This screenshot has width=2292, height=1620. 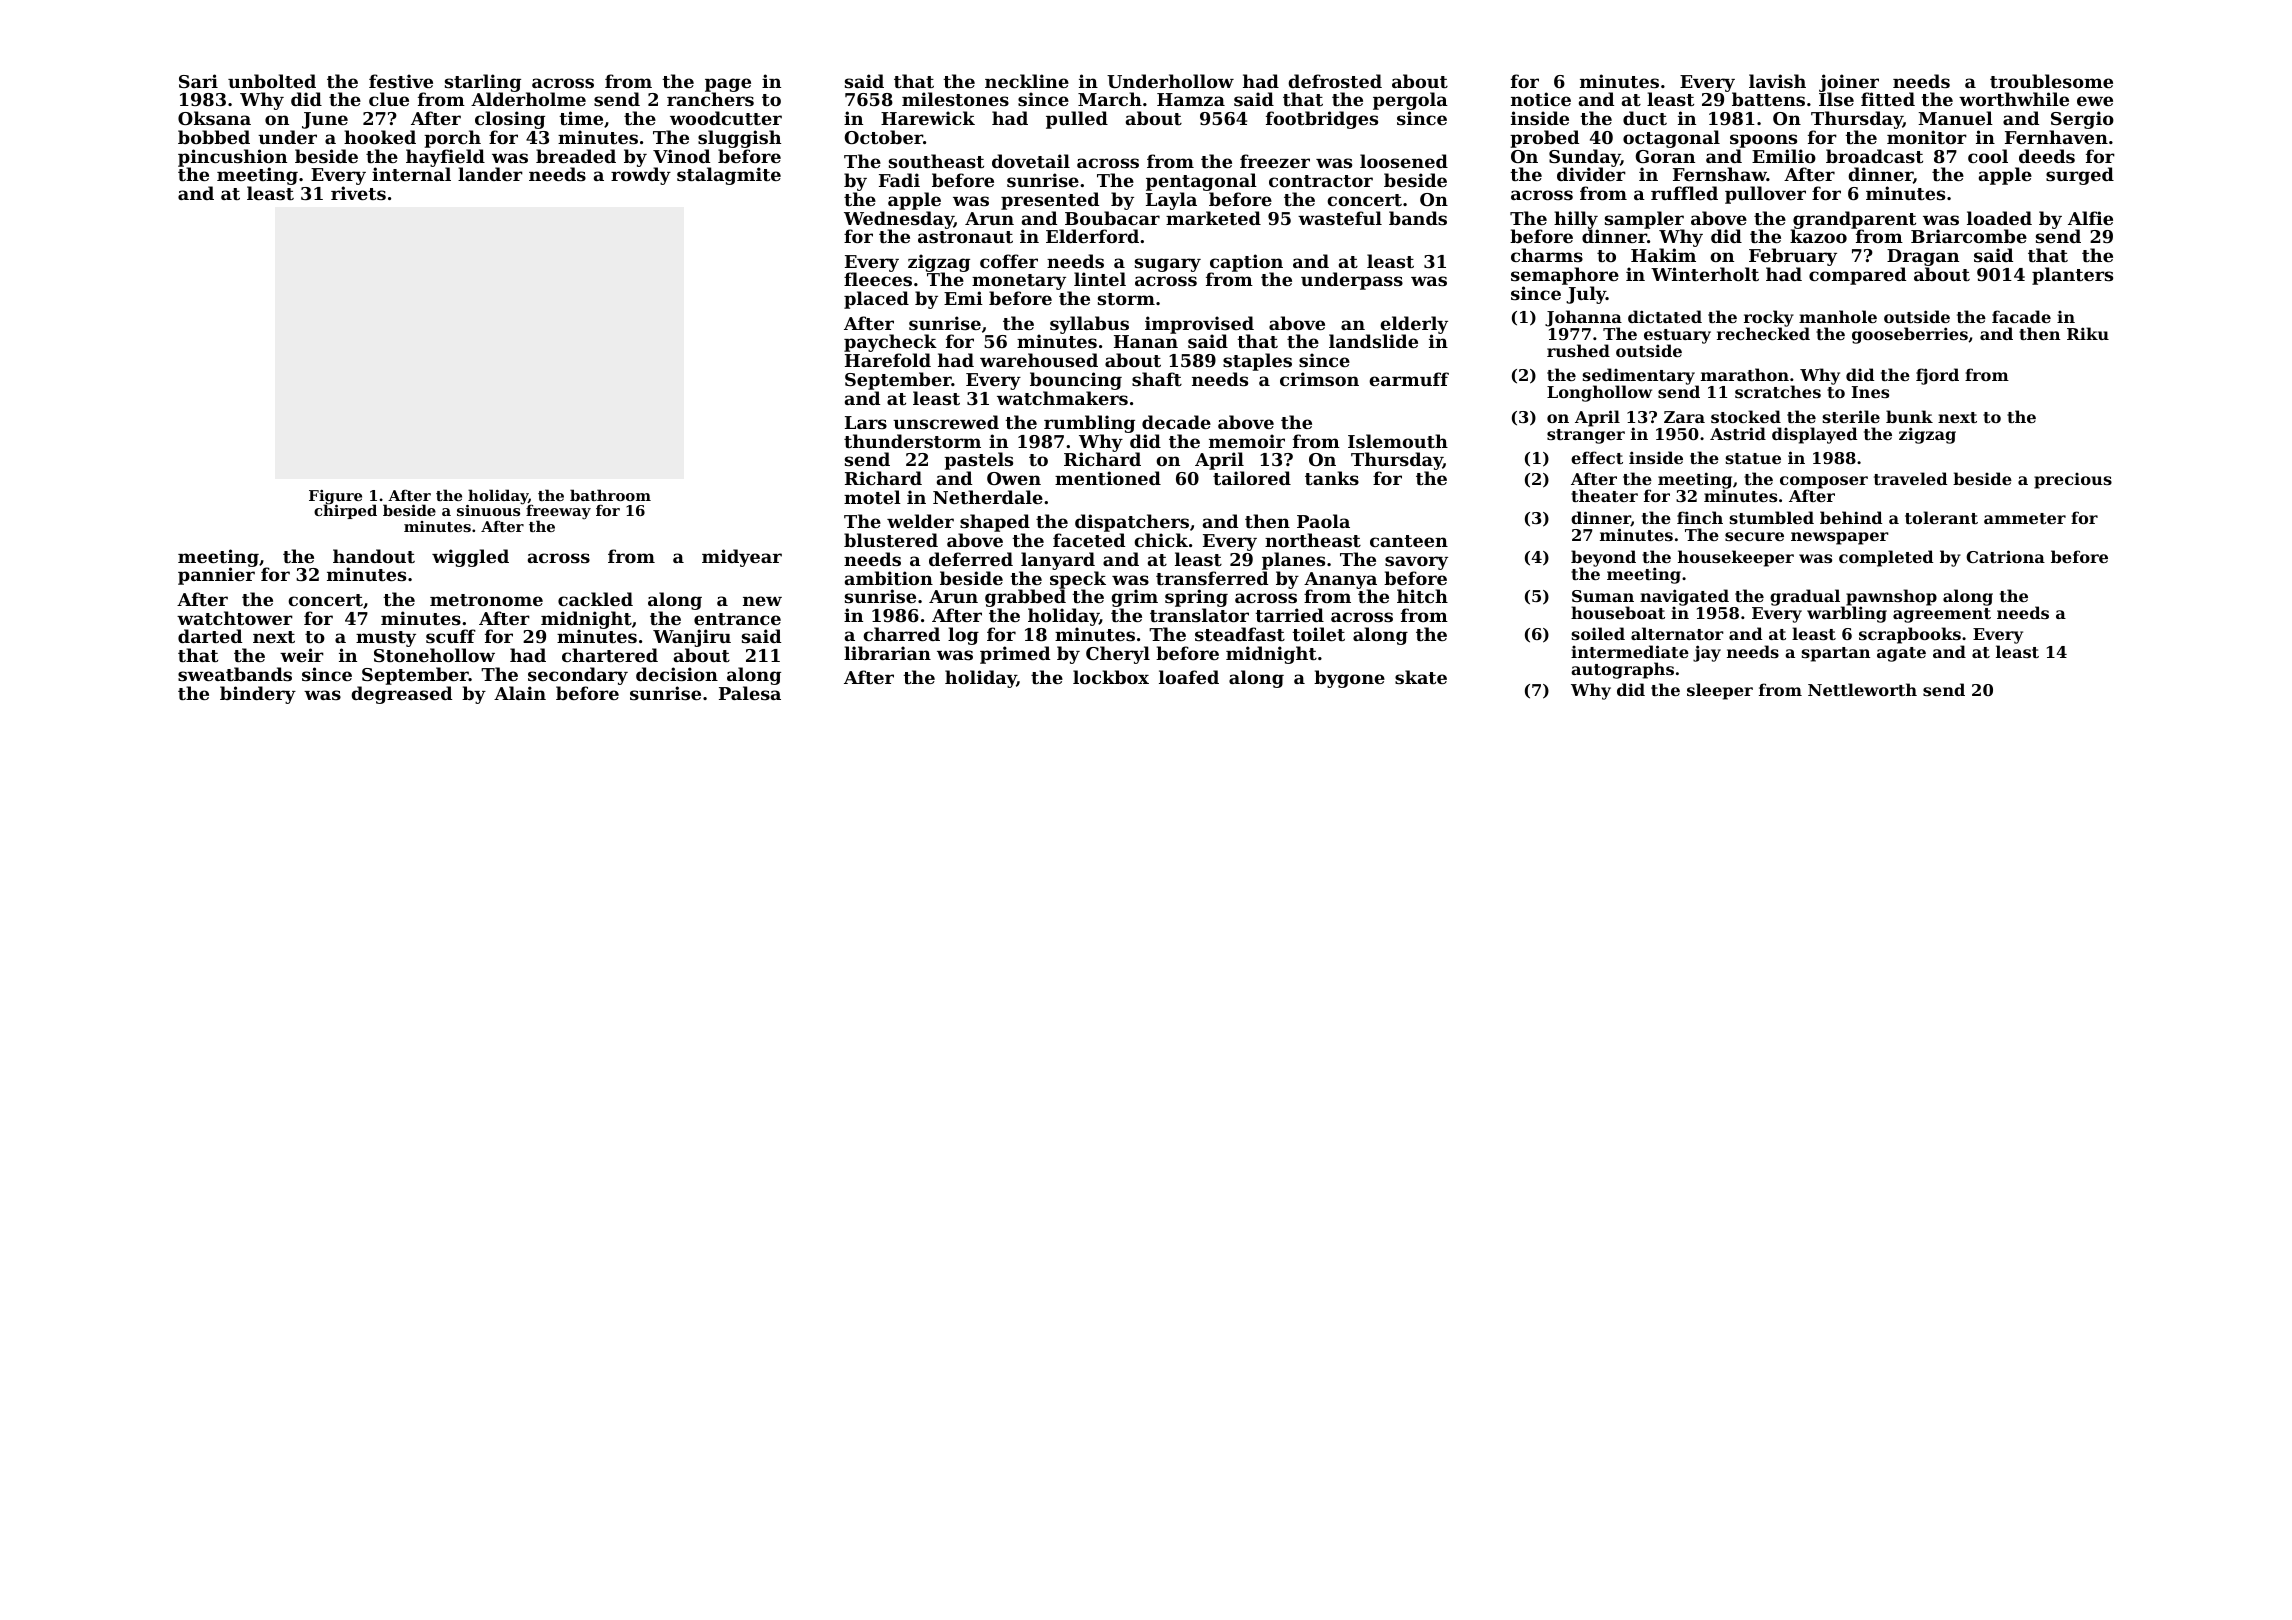 I want to click on probed, so click(x=1544, y=139).
